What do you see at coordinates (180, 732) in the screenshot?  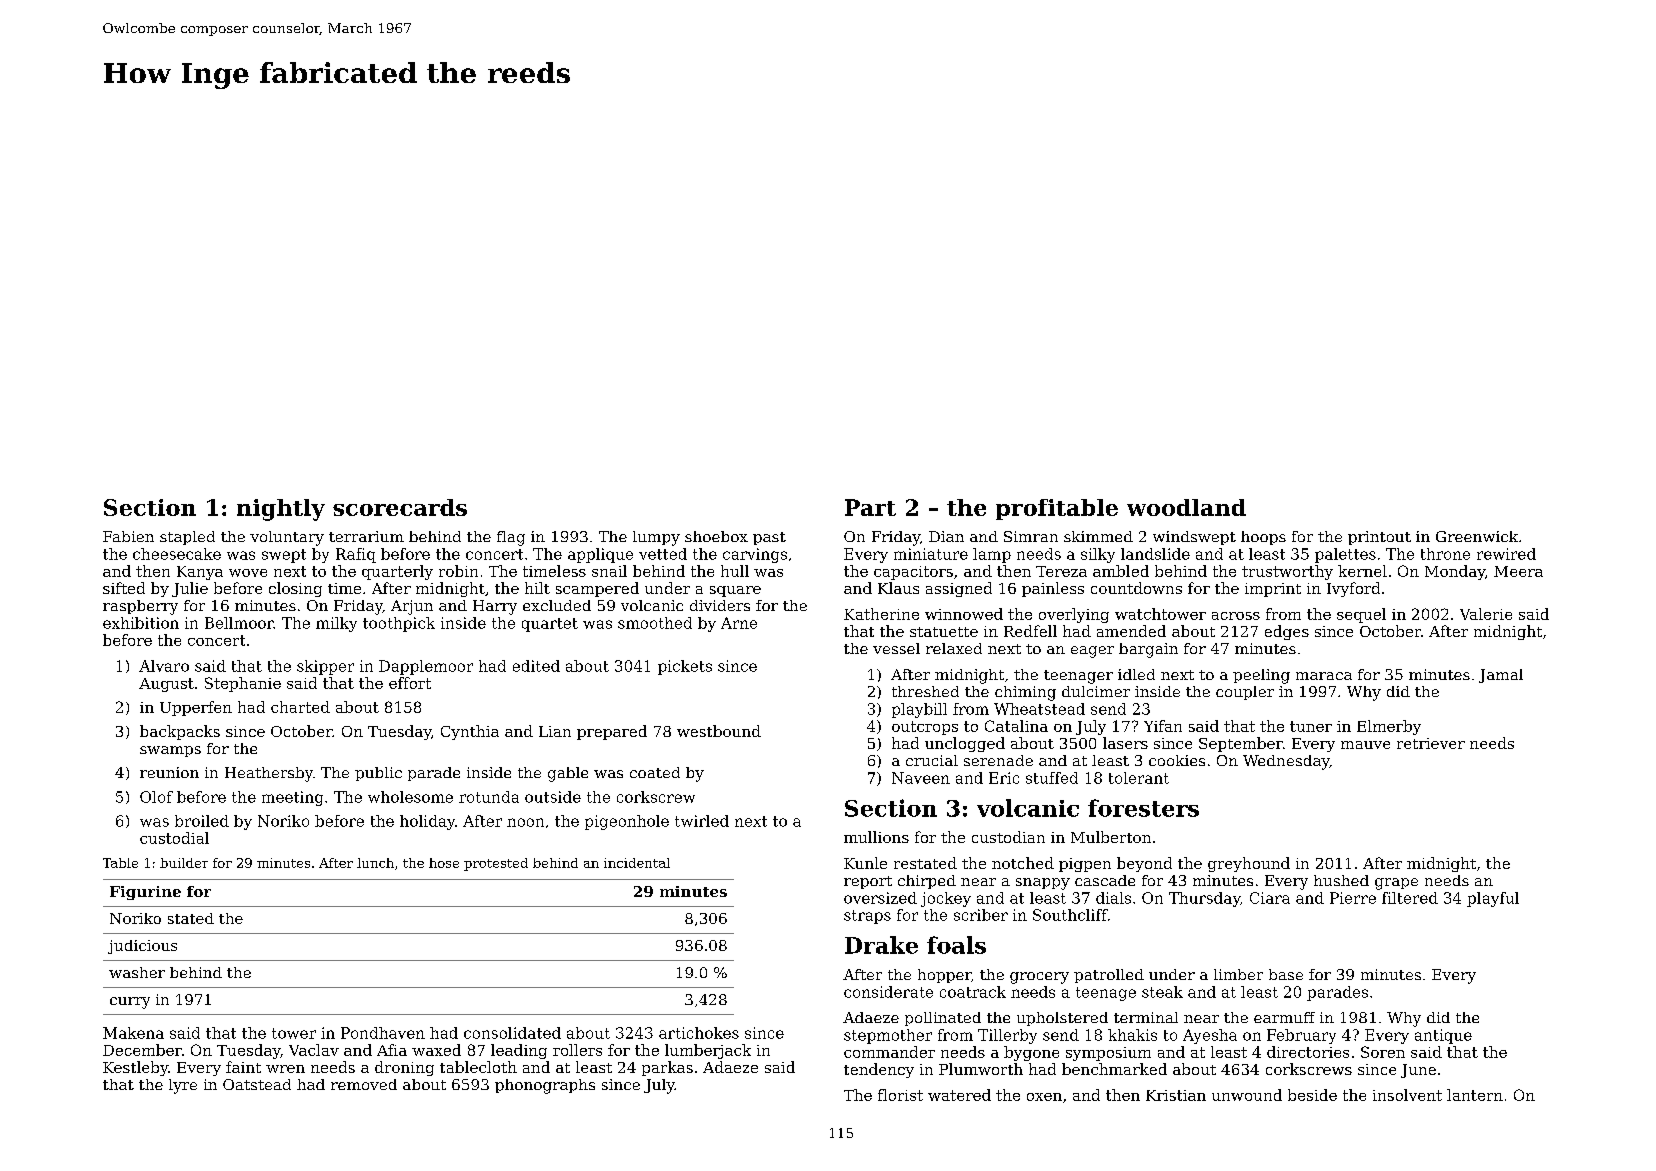 I see `backpacks` at bounding box center [180, 732].
